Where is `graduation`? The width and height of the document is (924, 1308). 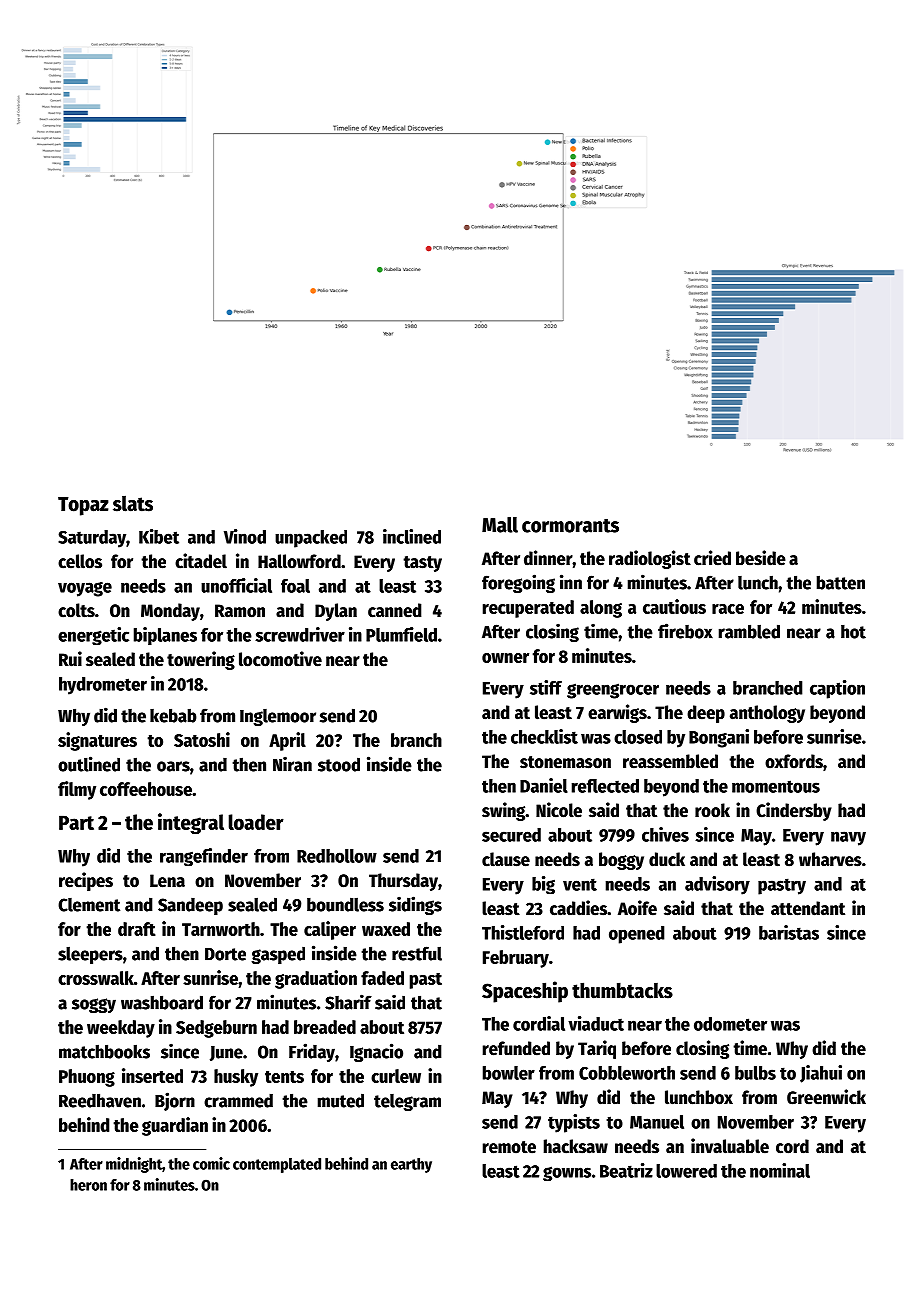 graduation is located at coordinates (316, 979).
